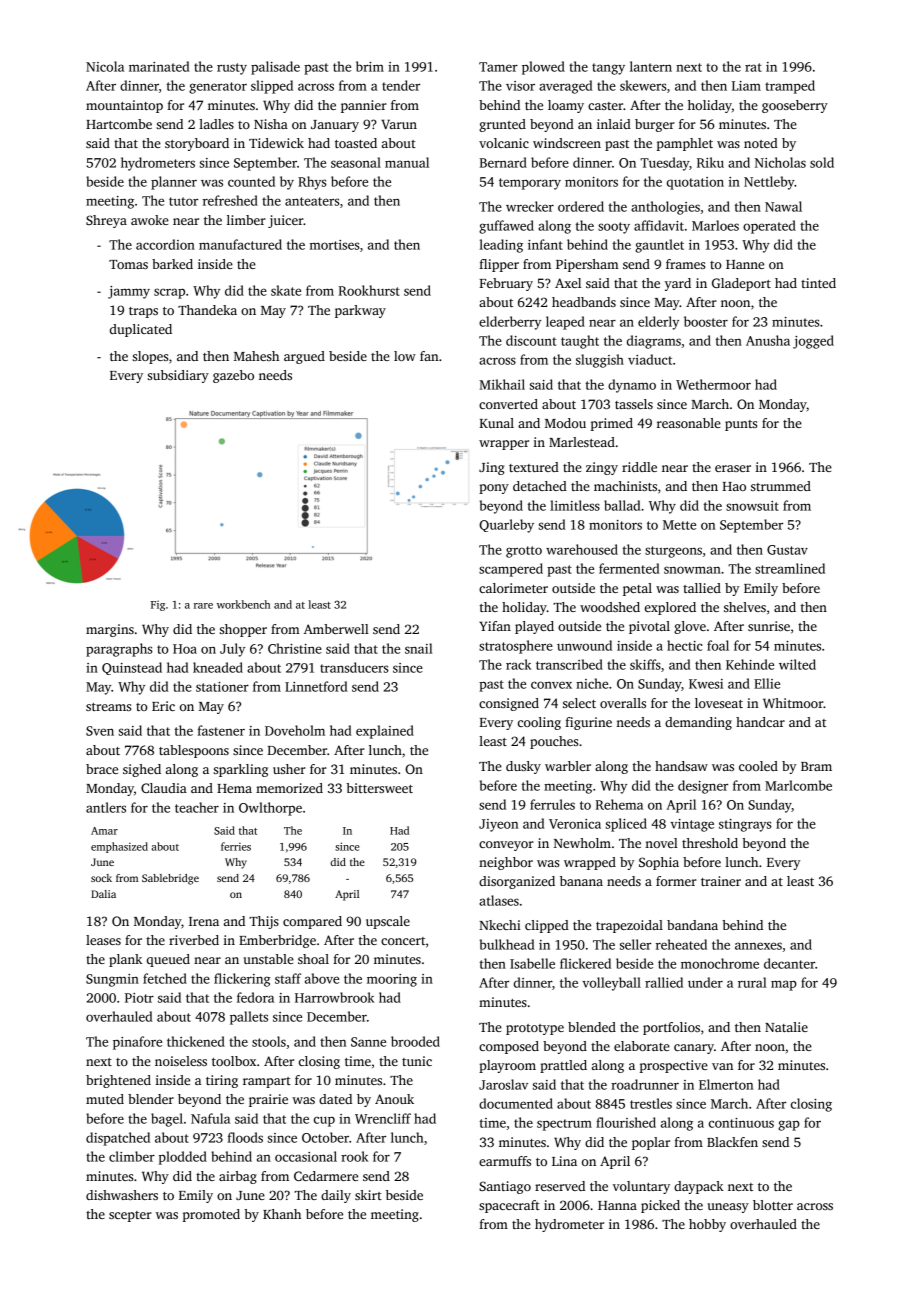 The height and width of the screenshot is (1308, 924). What do you see at coordinates (172, 264) in the screenshot?
I see `barked` at bounding box center [172, 264].
